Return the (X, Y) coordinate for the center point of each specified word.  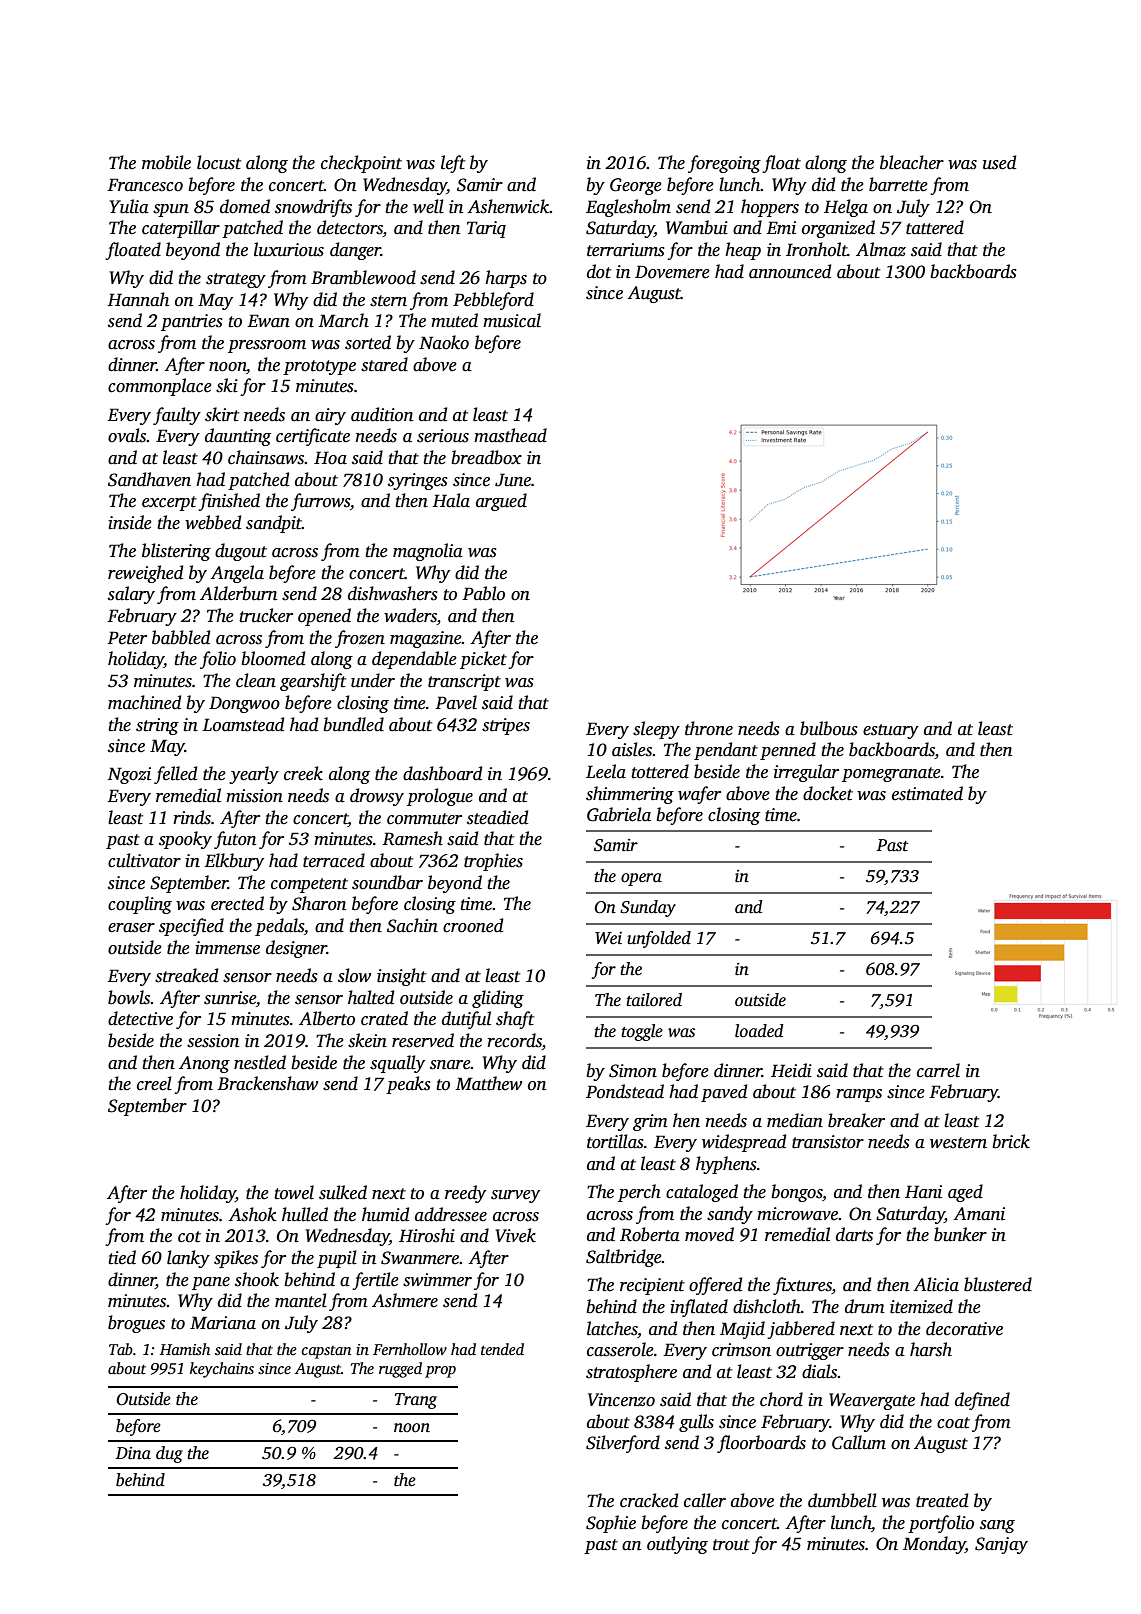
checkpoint (361, 164)
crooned (473, 925)
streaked (186, 975)
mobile (166, 162)
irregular (806, 773)
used (999, 162)
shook (257, 1279)
